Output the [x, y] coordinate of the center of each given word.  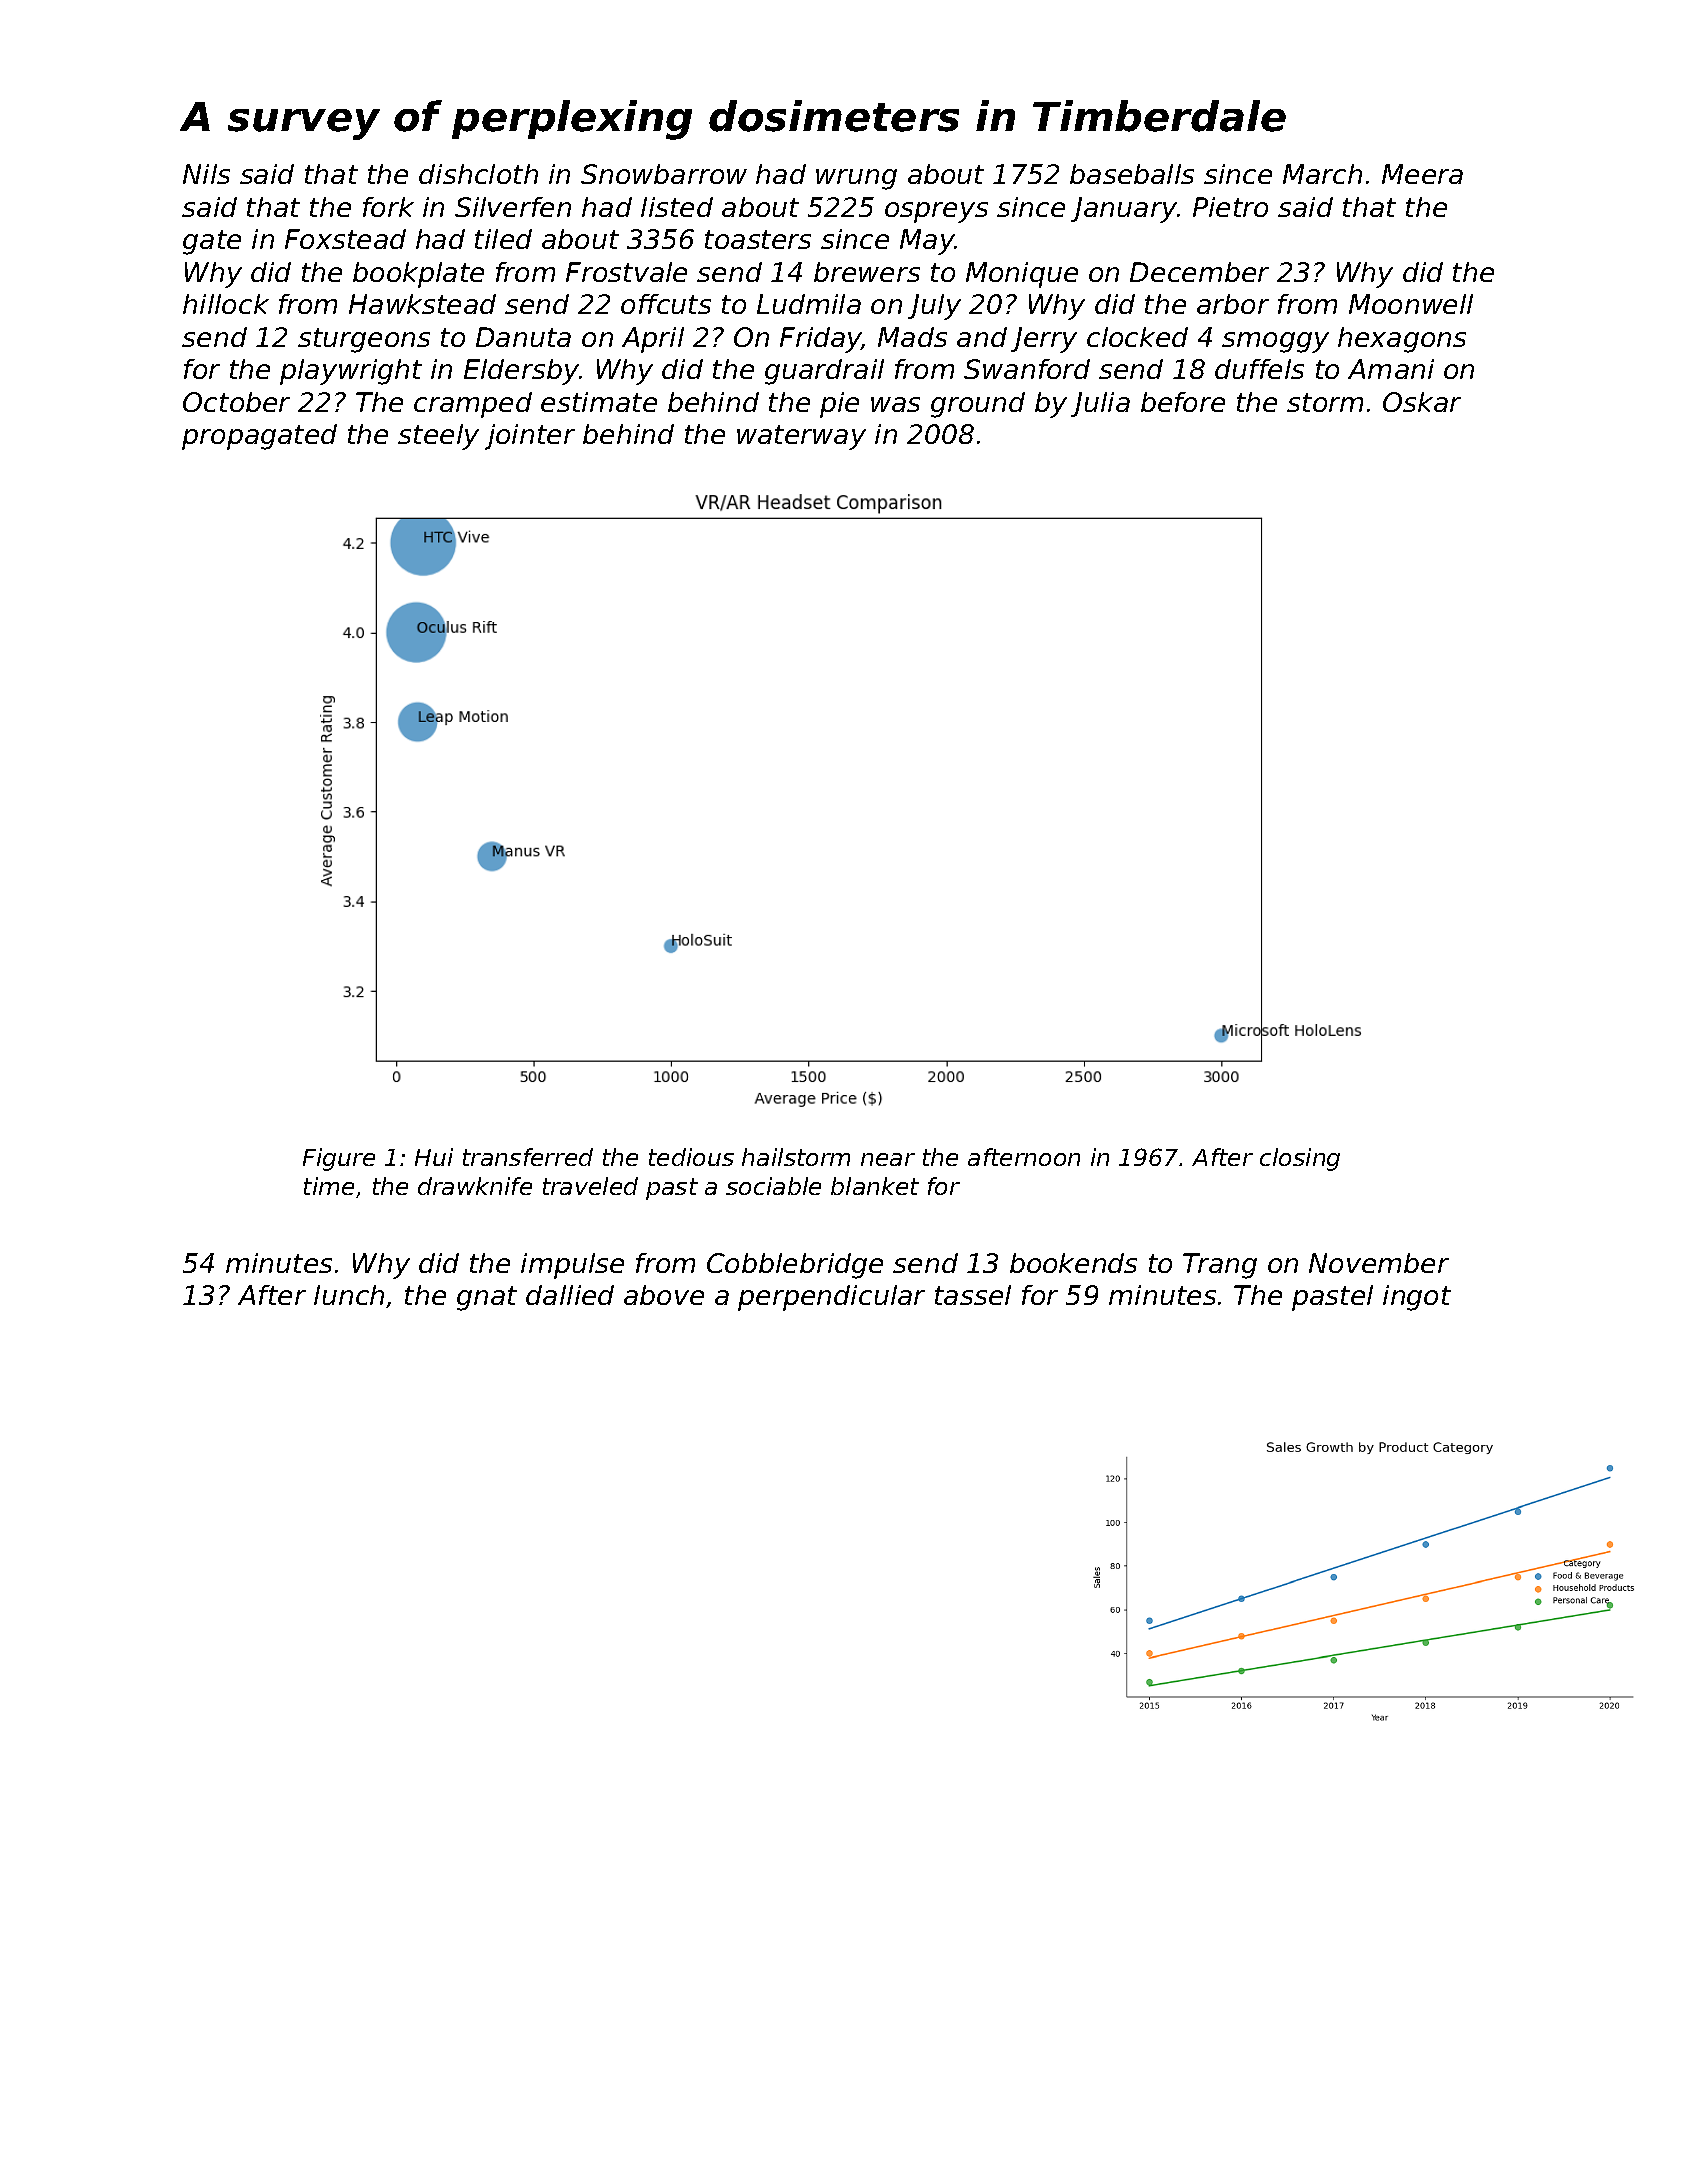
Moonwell [1411, 304]
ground [978, 405]
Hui [434, 1157]
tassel [973, 1295]
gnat [487, 1298]
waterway [801, 437]
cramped [473, 405]
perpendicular [831, 1298]
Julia [1100, 404]
